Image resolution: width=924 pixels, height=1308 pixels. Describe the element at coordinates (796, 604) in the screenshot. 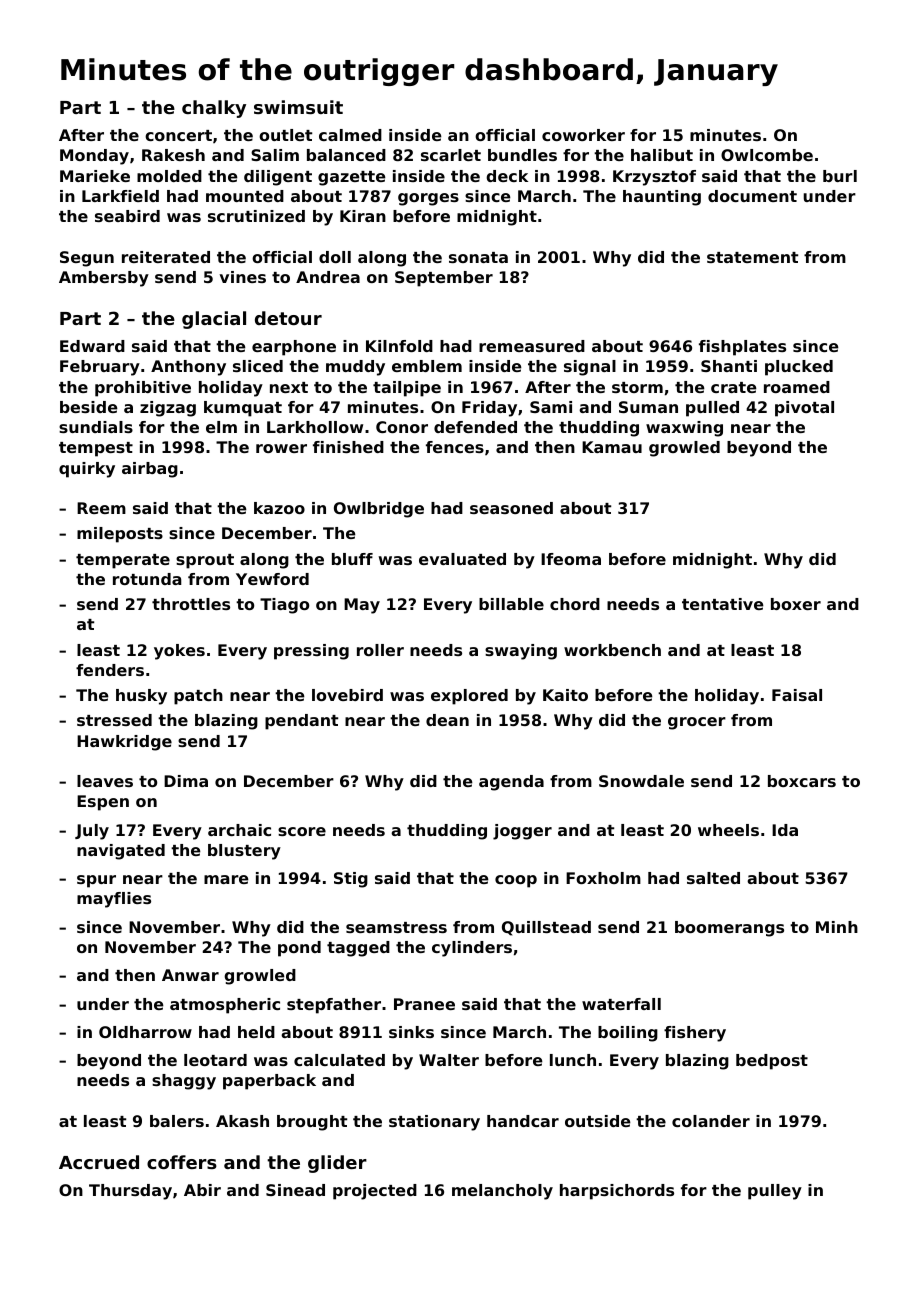

I see `boxer` at that location.
